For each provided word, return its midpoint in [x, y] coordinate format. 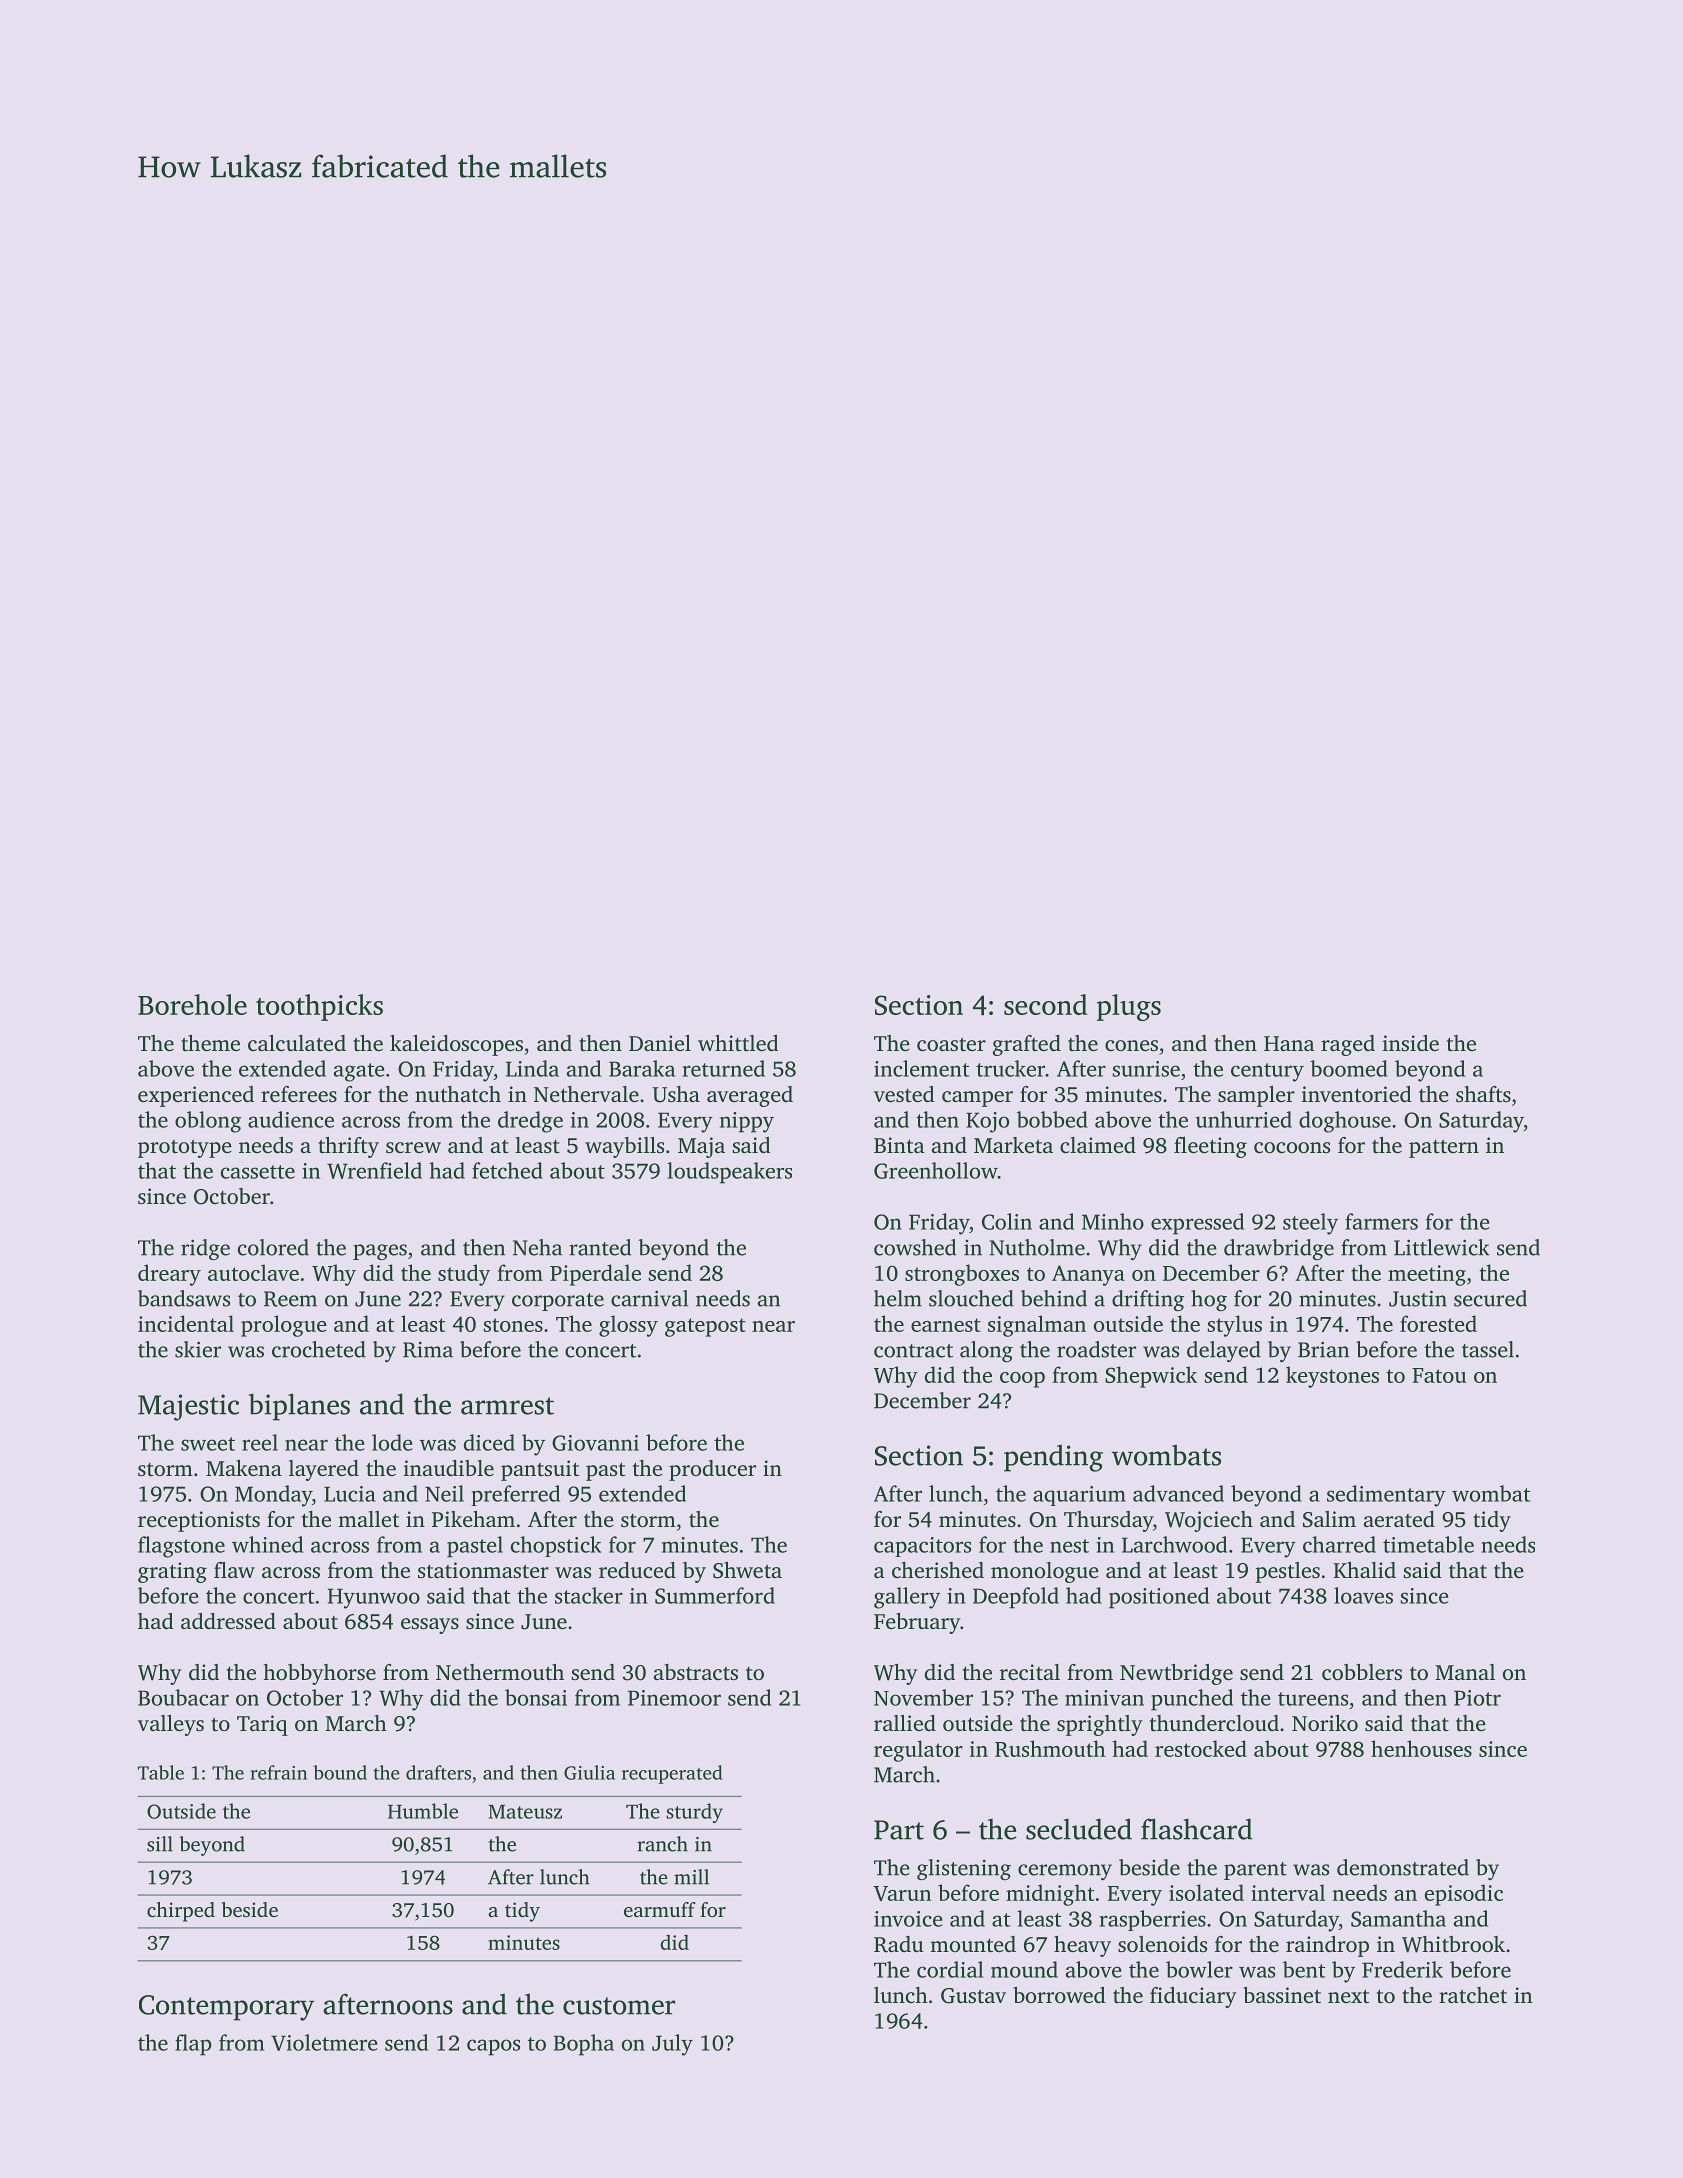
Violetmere [324, 2042]
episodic [1464, 1895]
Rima [428, 1350]
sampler [1256, 1096]
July [672, 2045]
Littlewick [1442, 1247]
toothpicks [319, 1007]
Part [899, 1830]
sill [160, 1844]
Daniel [660, 1043]
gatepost [705, 1327]
